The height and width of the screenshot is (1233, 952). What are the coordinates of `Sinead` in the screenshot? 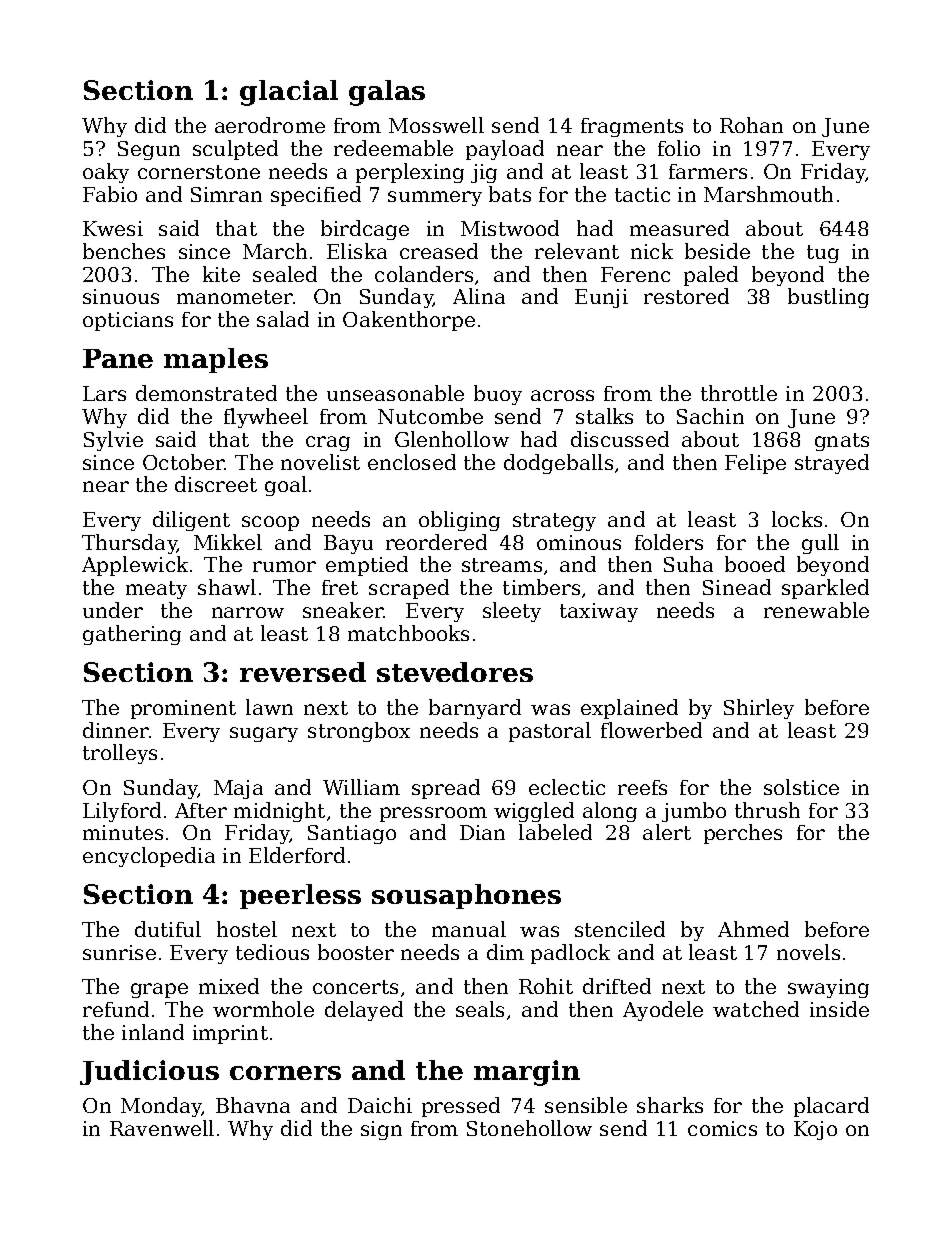 It's located at (737, 587).
